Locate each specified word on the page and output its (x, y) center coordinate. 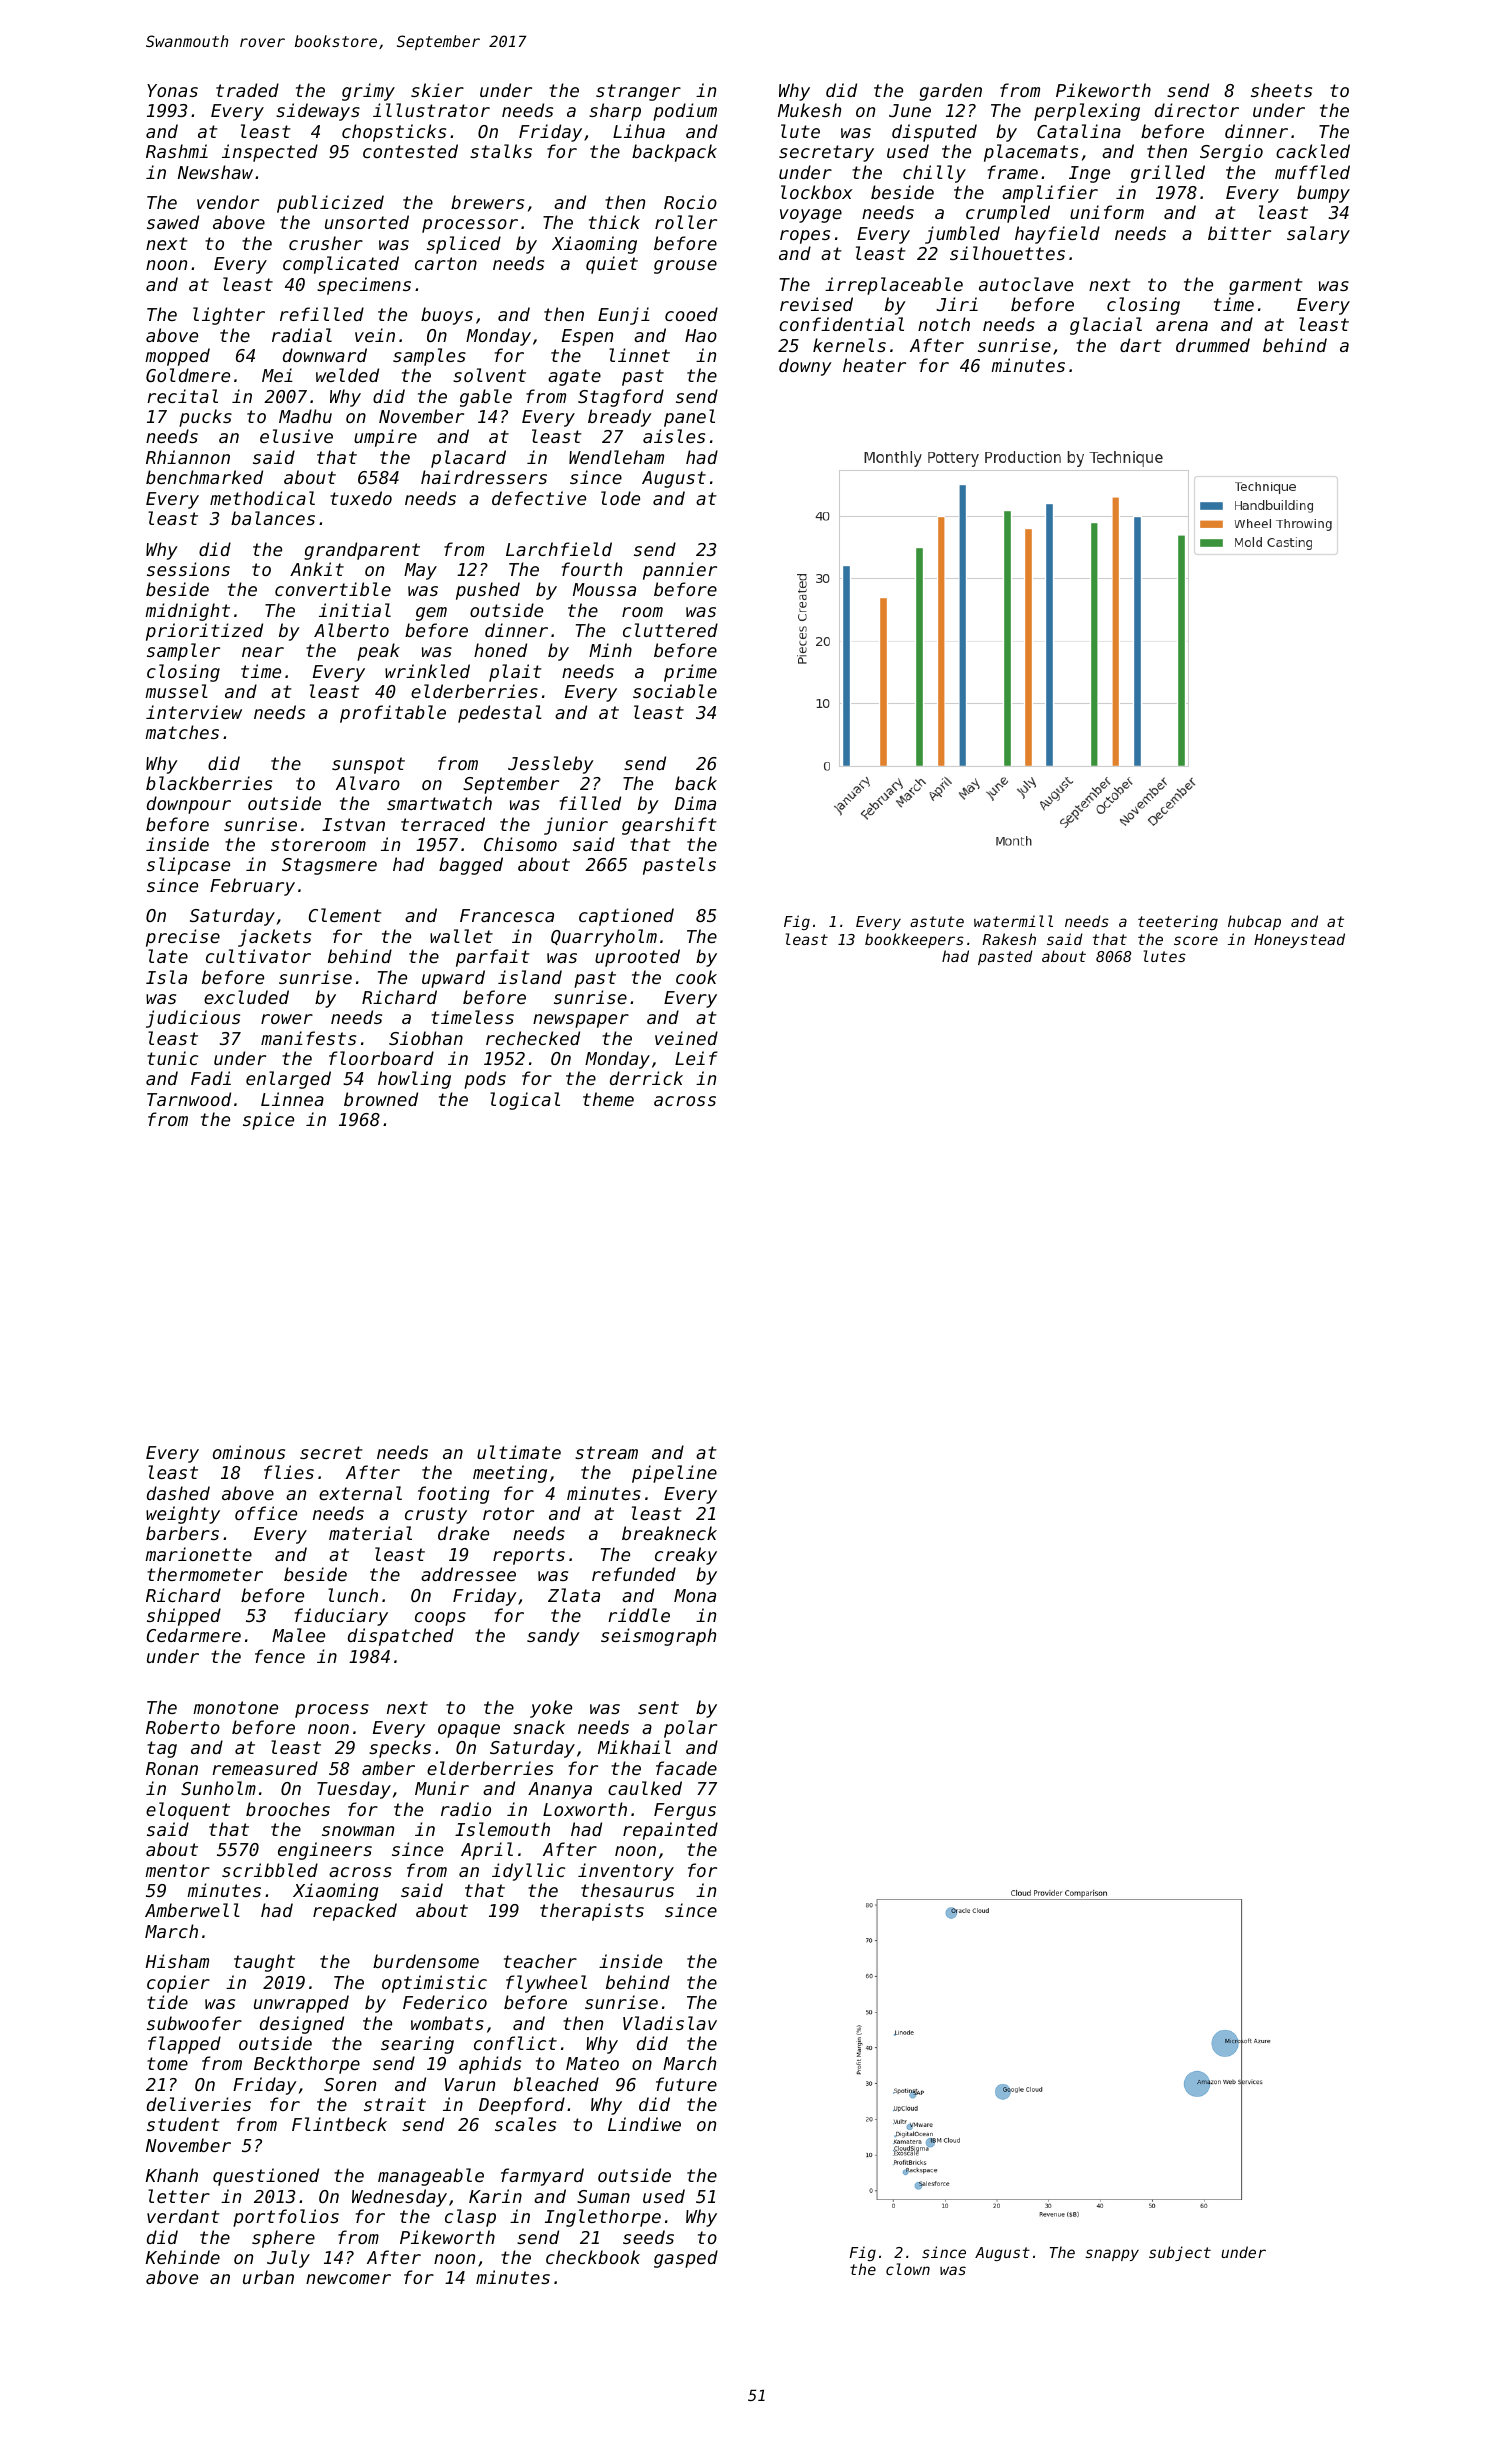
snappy (1112, 2255)
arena (1182, 326)
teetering (1178, 922)
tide (167, 2002)
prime (690, 673)
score (1196, 940)
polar (690, 1729)
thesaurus (627, 1890)
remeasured (265, 1768)
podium (685, 112)
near (263, 652)
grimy (368, 92)
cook (696, 977)
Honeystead (1299, 940)
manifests (308, 1038)
